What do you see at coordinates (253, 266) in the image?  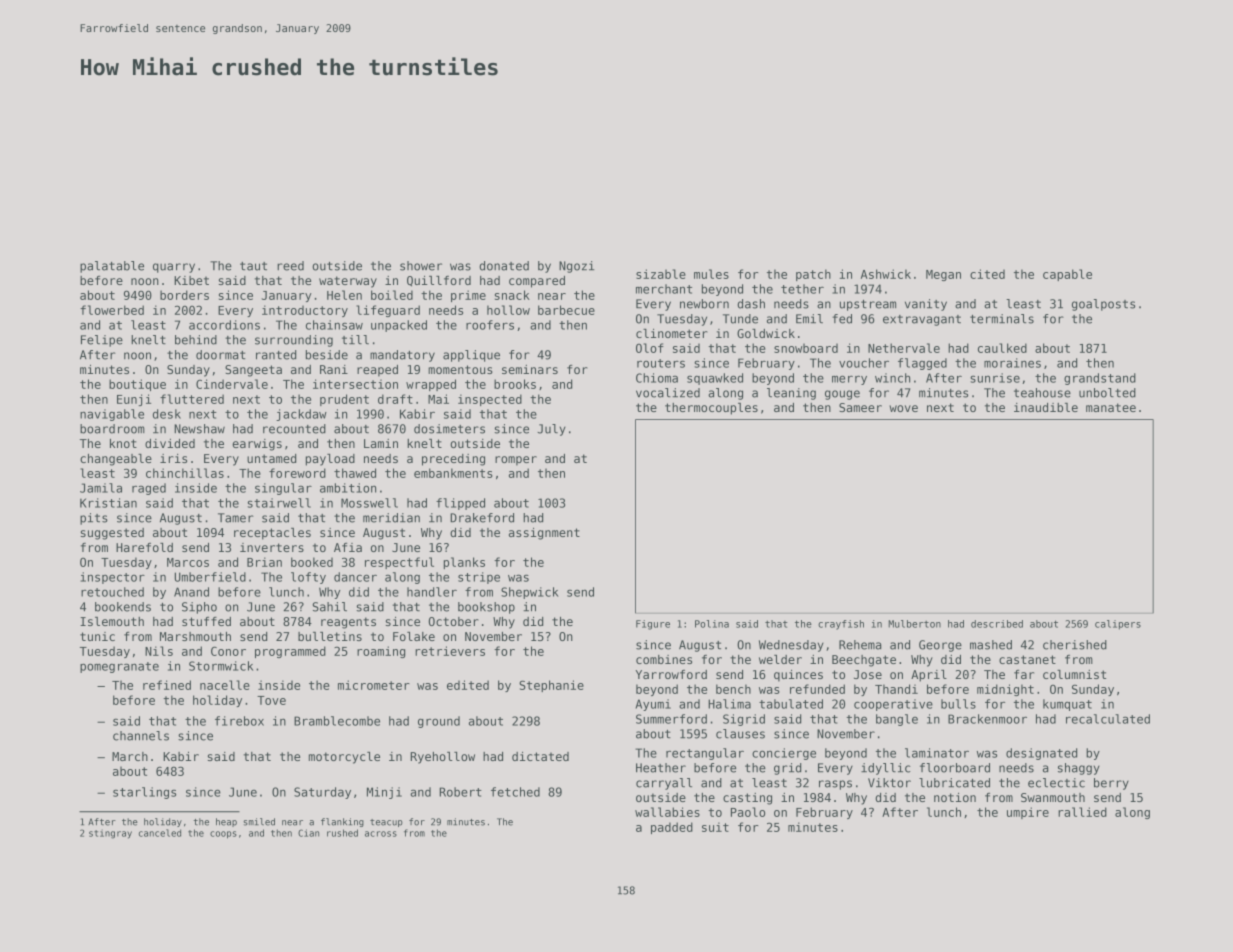 I see `taut` at bounding box center [253, 266].
